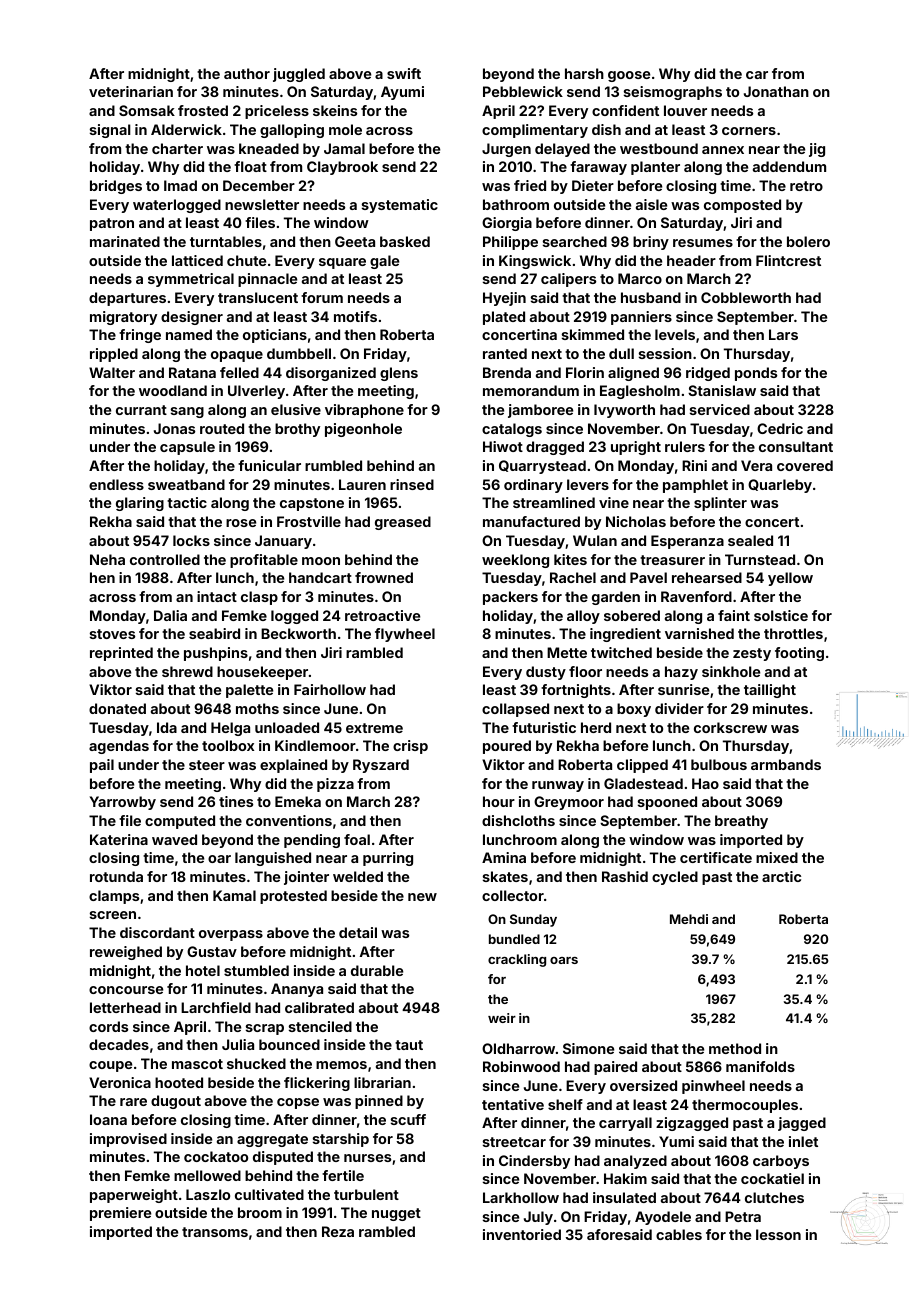 The width and height of the page is (924, 1308). I want to click on Neha, so click(107, 559).
